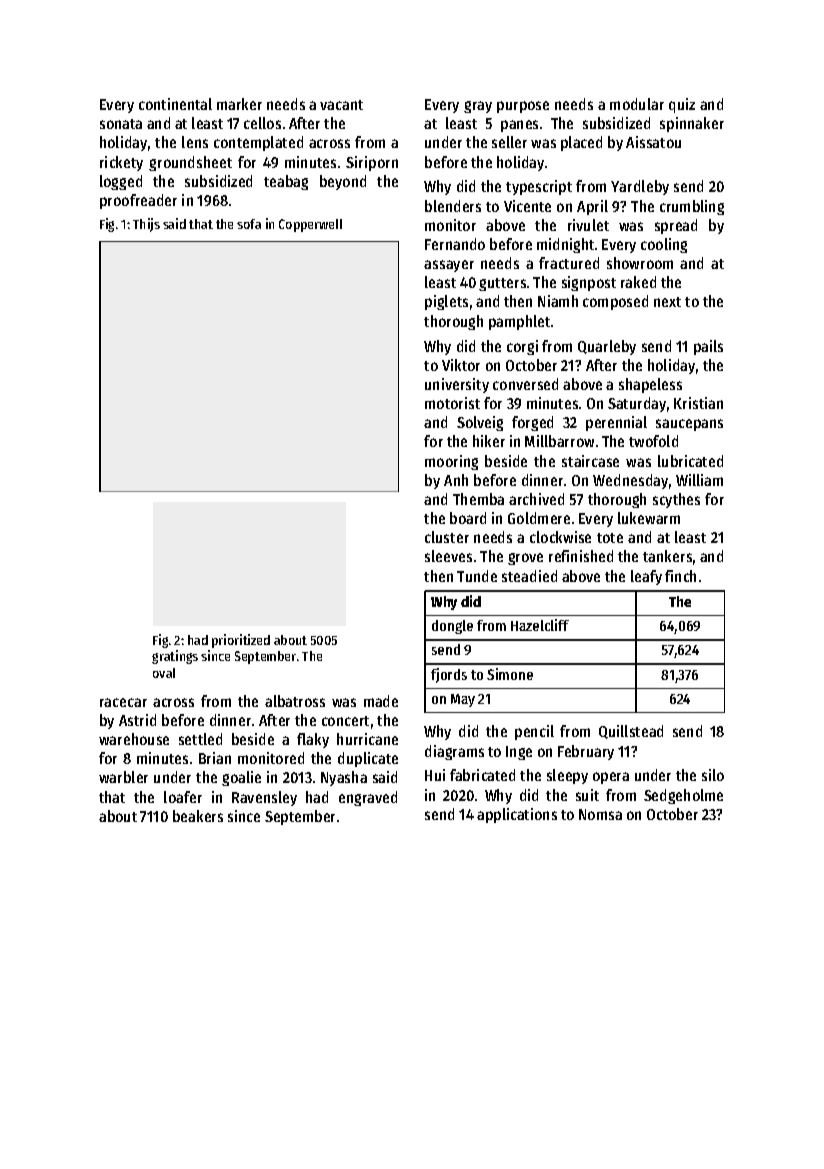 The image size is (824, 1169). I want to click on Copperwell, so click(310, 225).
